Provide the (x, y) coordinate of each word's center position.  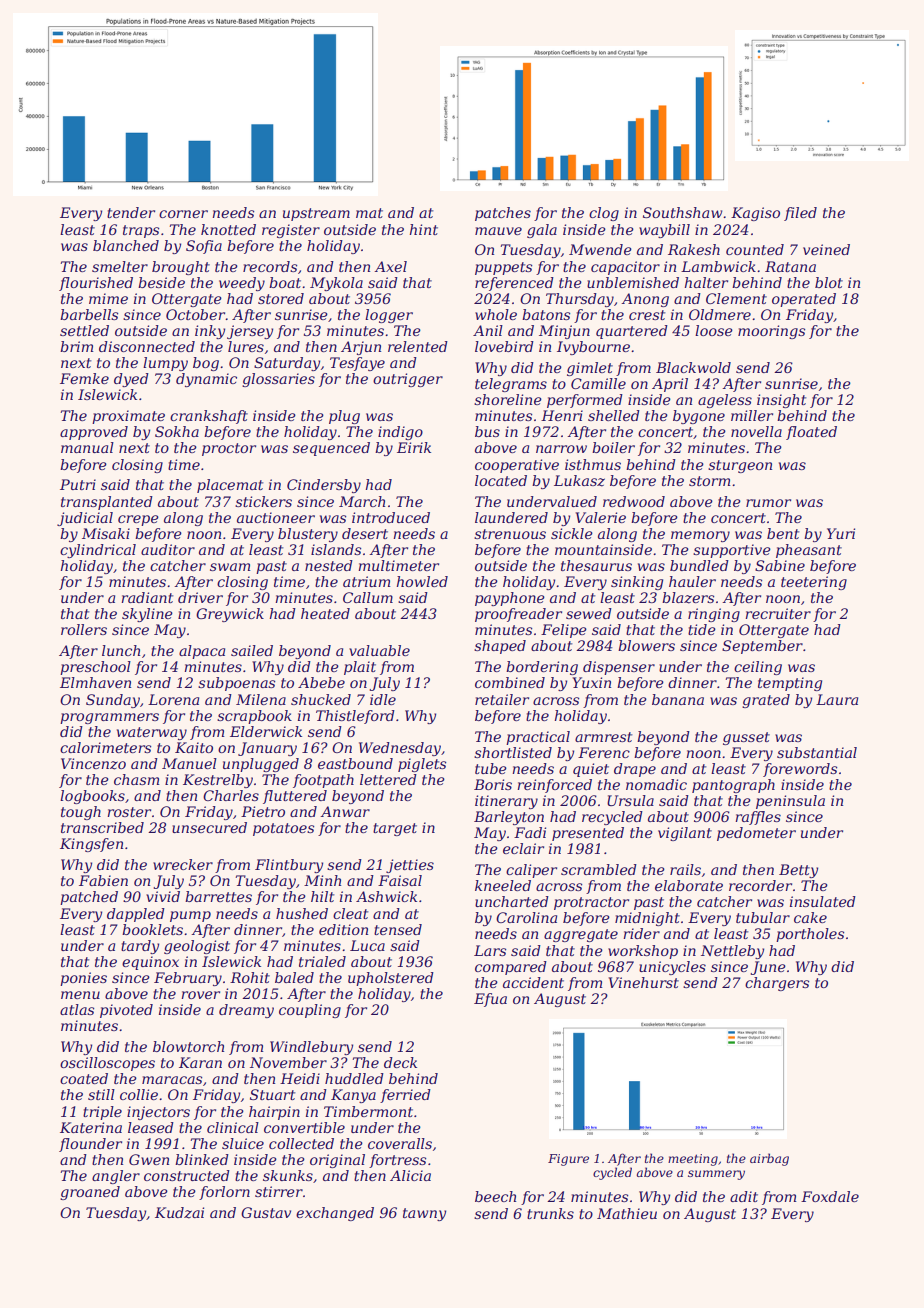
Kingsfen (91, 845)
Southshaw (683, 212)
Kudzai (179, 1213)
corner (183, 214)
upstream (316, 214)
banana (678, 699)
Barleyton (509, 818)
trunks (550, 1213)
